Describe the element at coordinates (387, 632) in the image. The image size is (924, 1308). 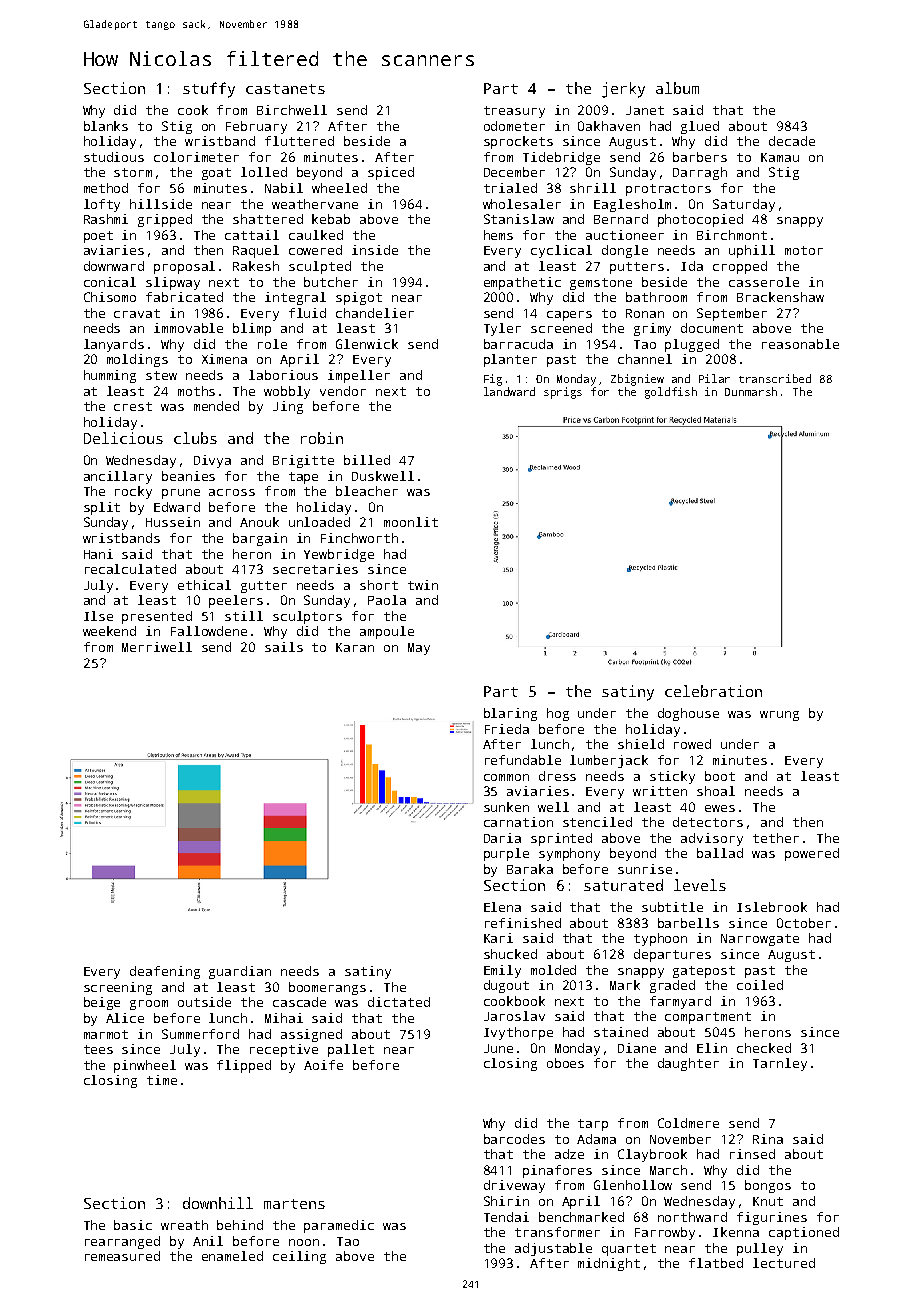
I see `ampoule` at that location.
